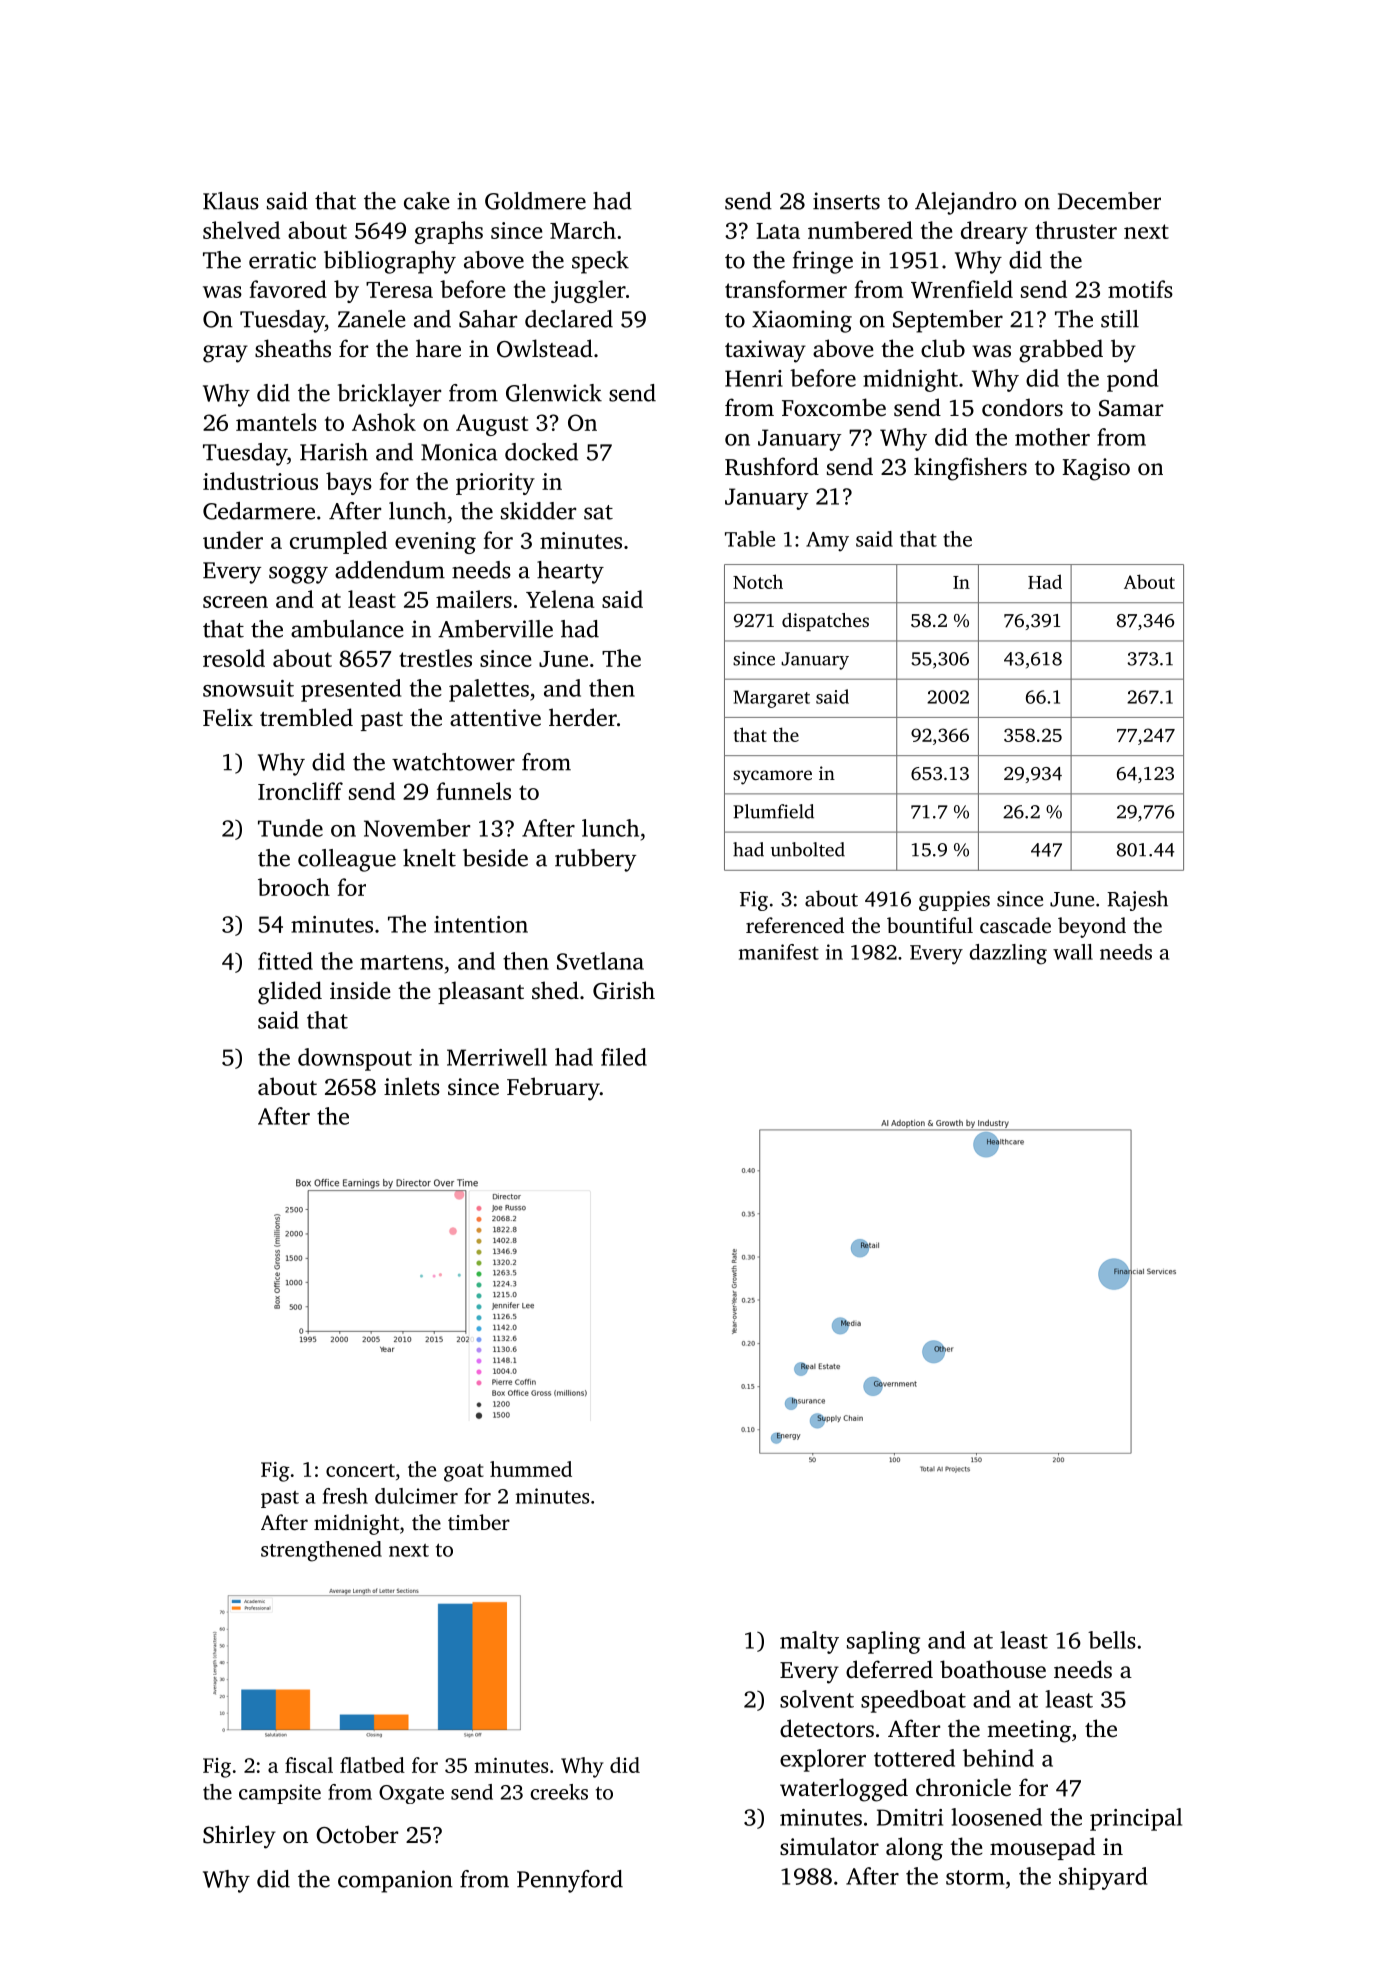  Describe the element at coordinates (954, 901) in the screenshot. I see `guppies` at that location.
